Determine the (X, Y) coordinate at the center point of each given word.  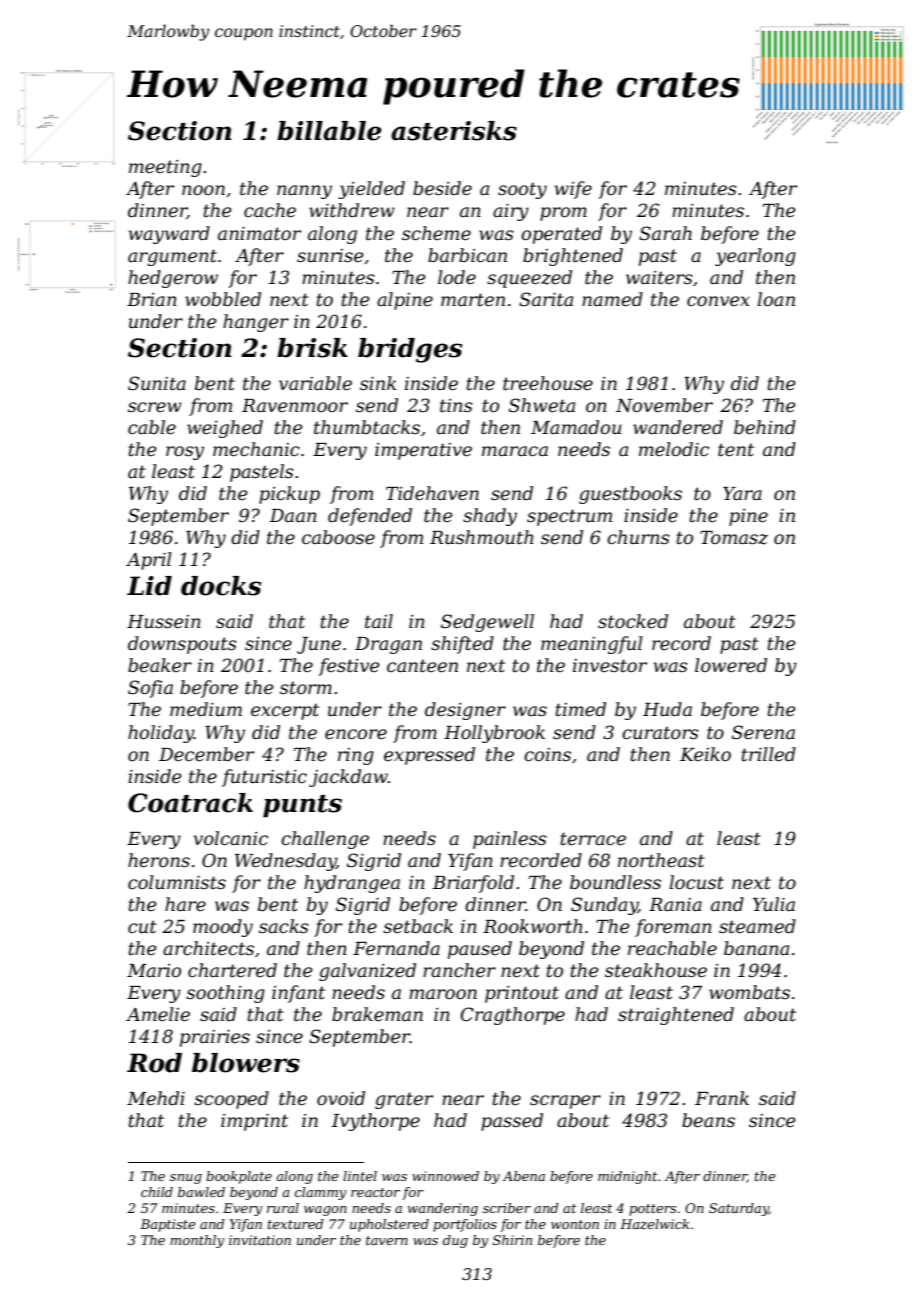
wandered (678, 427)
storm (306, 688)
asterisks (454, 131)
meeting (165, 168)
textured (295, 1224)
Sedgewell (487, 623)
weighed (225, 429)
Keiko (705, 754)
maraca (515, 451)
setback (418, 926)
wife (573, 190)
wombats (749, 992)
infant (298, 994)
